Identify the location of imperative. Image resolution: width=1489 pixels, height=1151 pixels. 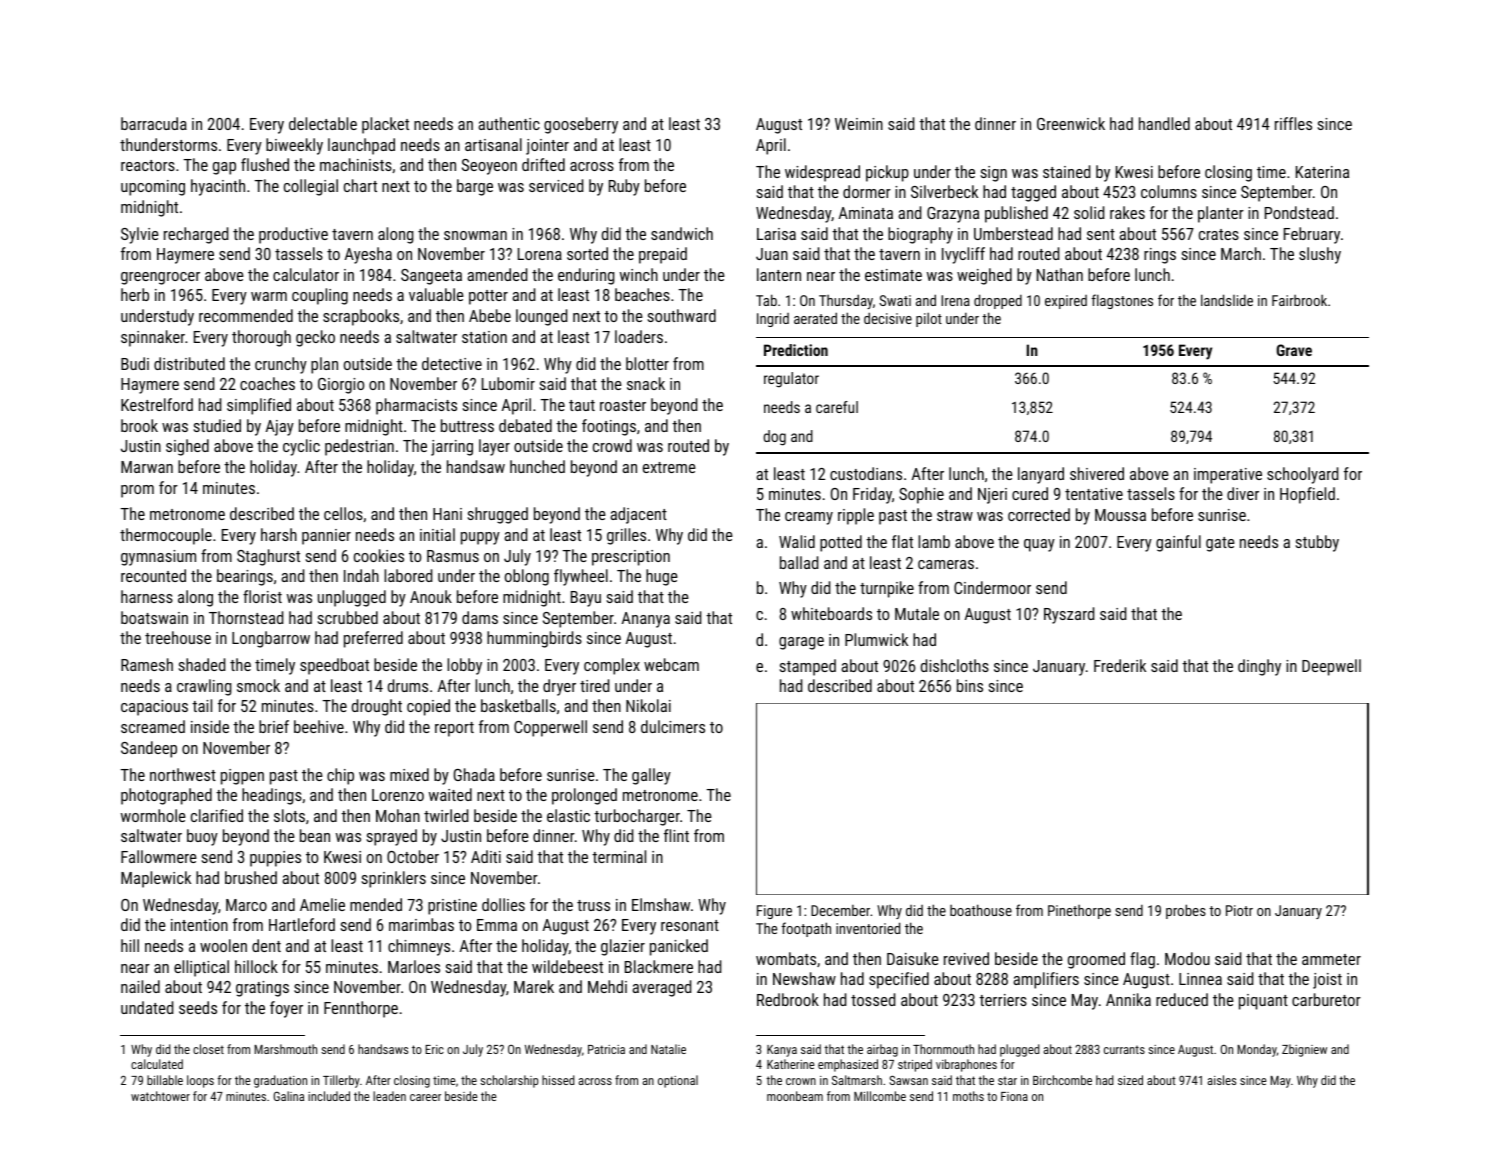
(1228, 476).
